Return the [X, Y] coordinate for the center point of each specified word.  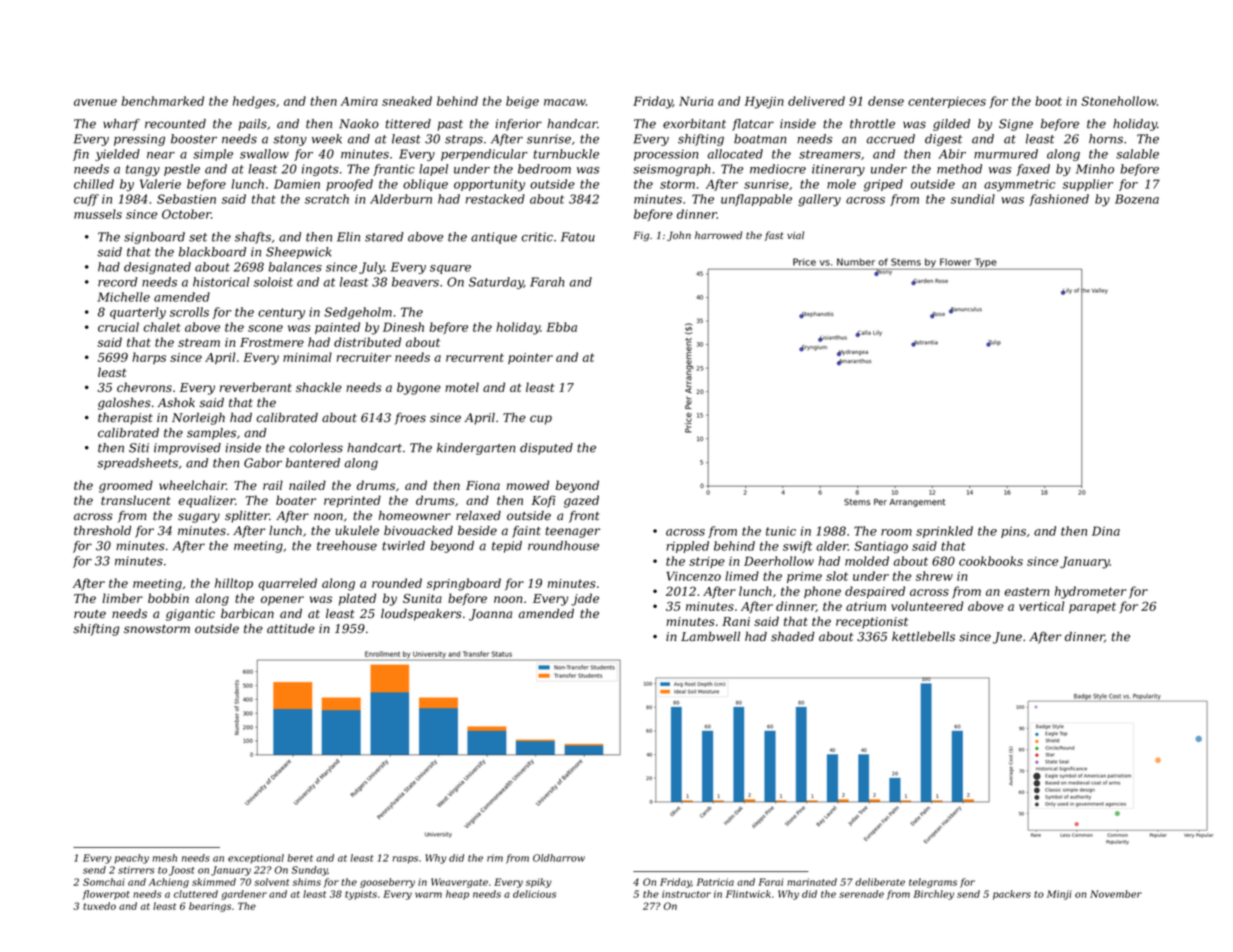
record [117, 282]
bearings [210, 907]
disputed [546, 449]
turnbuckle [566, 154]
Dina [1106, 531]
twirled [403, 546]
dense [886, 101]
